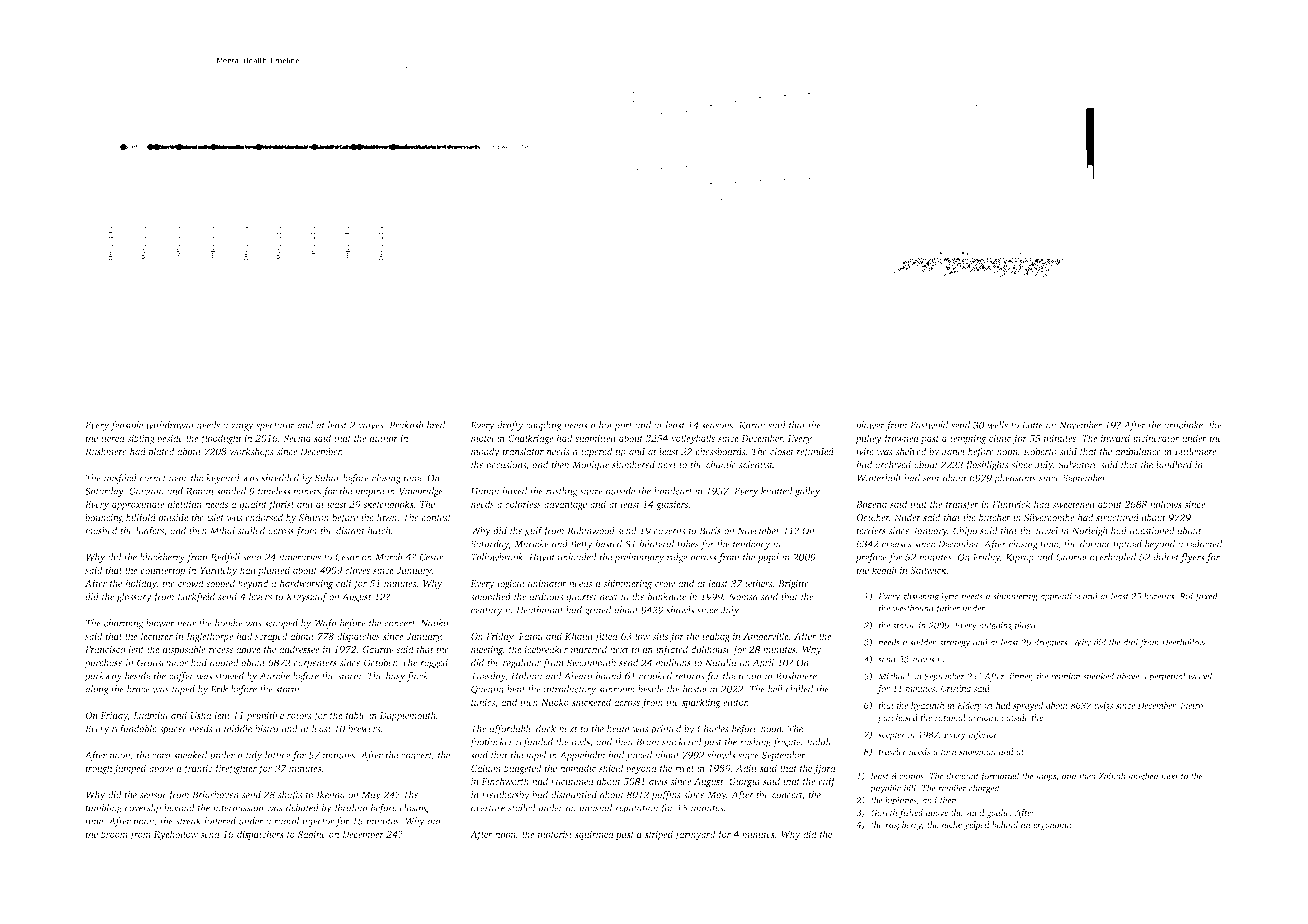 Image resolution: width=1308 pixels, height=924 pixels. What do you see at coordinates (312, 834) in the page?
I see `Sabine` at bounding box center [312, 834].
